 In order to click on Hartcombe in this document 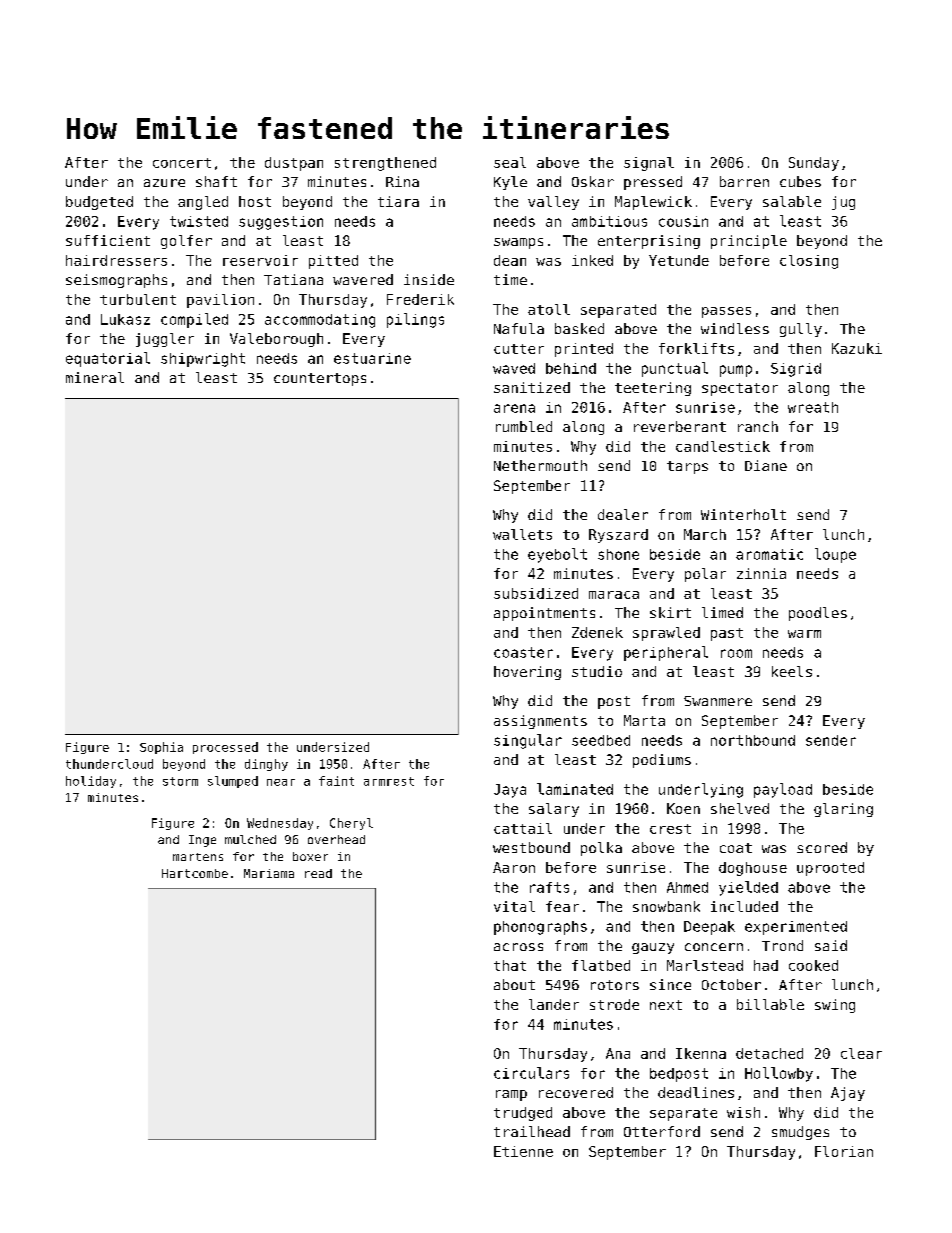, I will do `click(195, 873)`.
